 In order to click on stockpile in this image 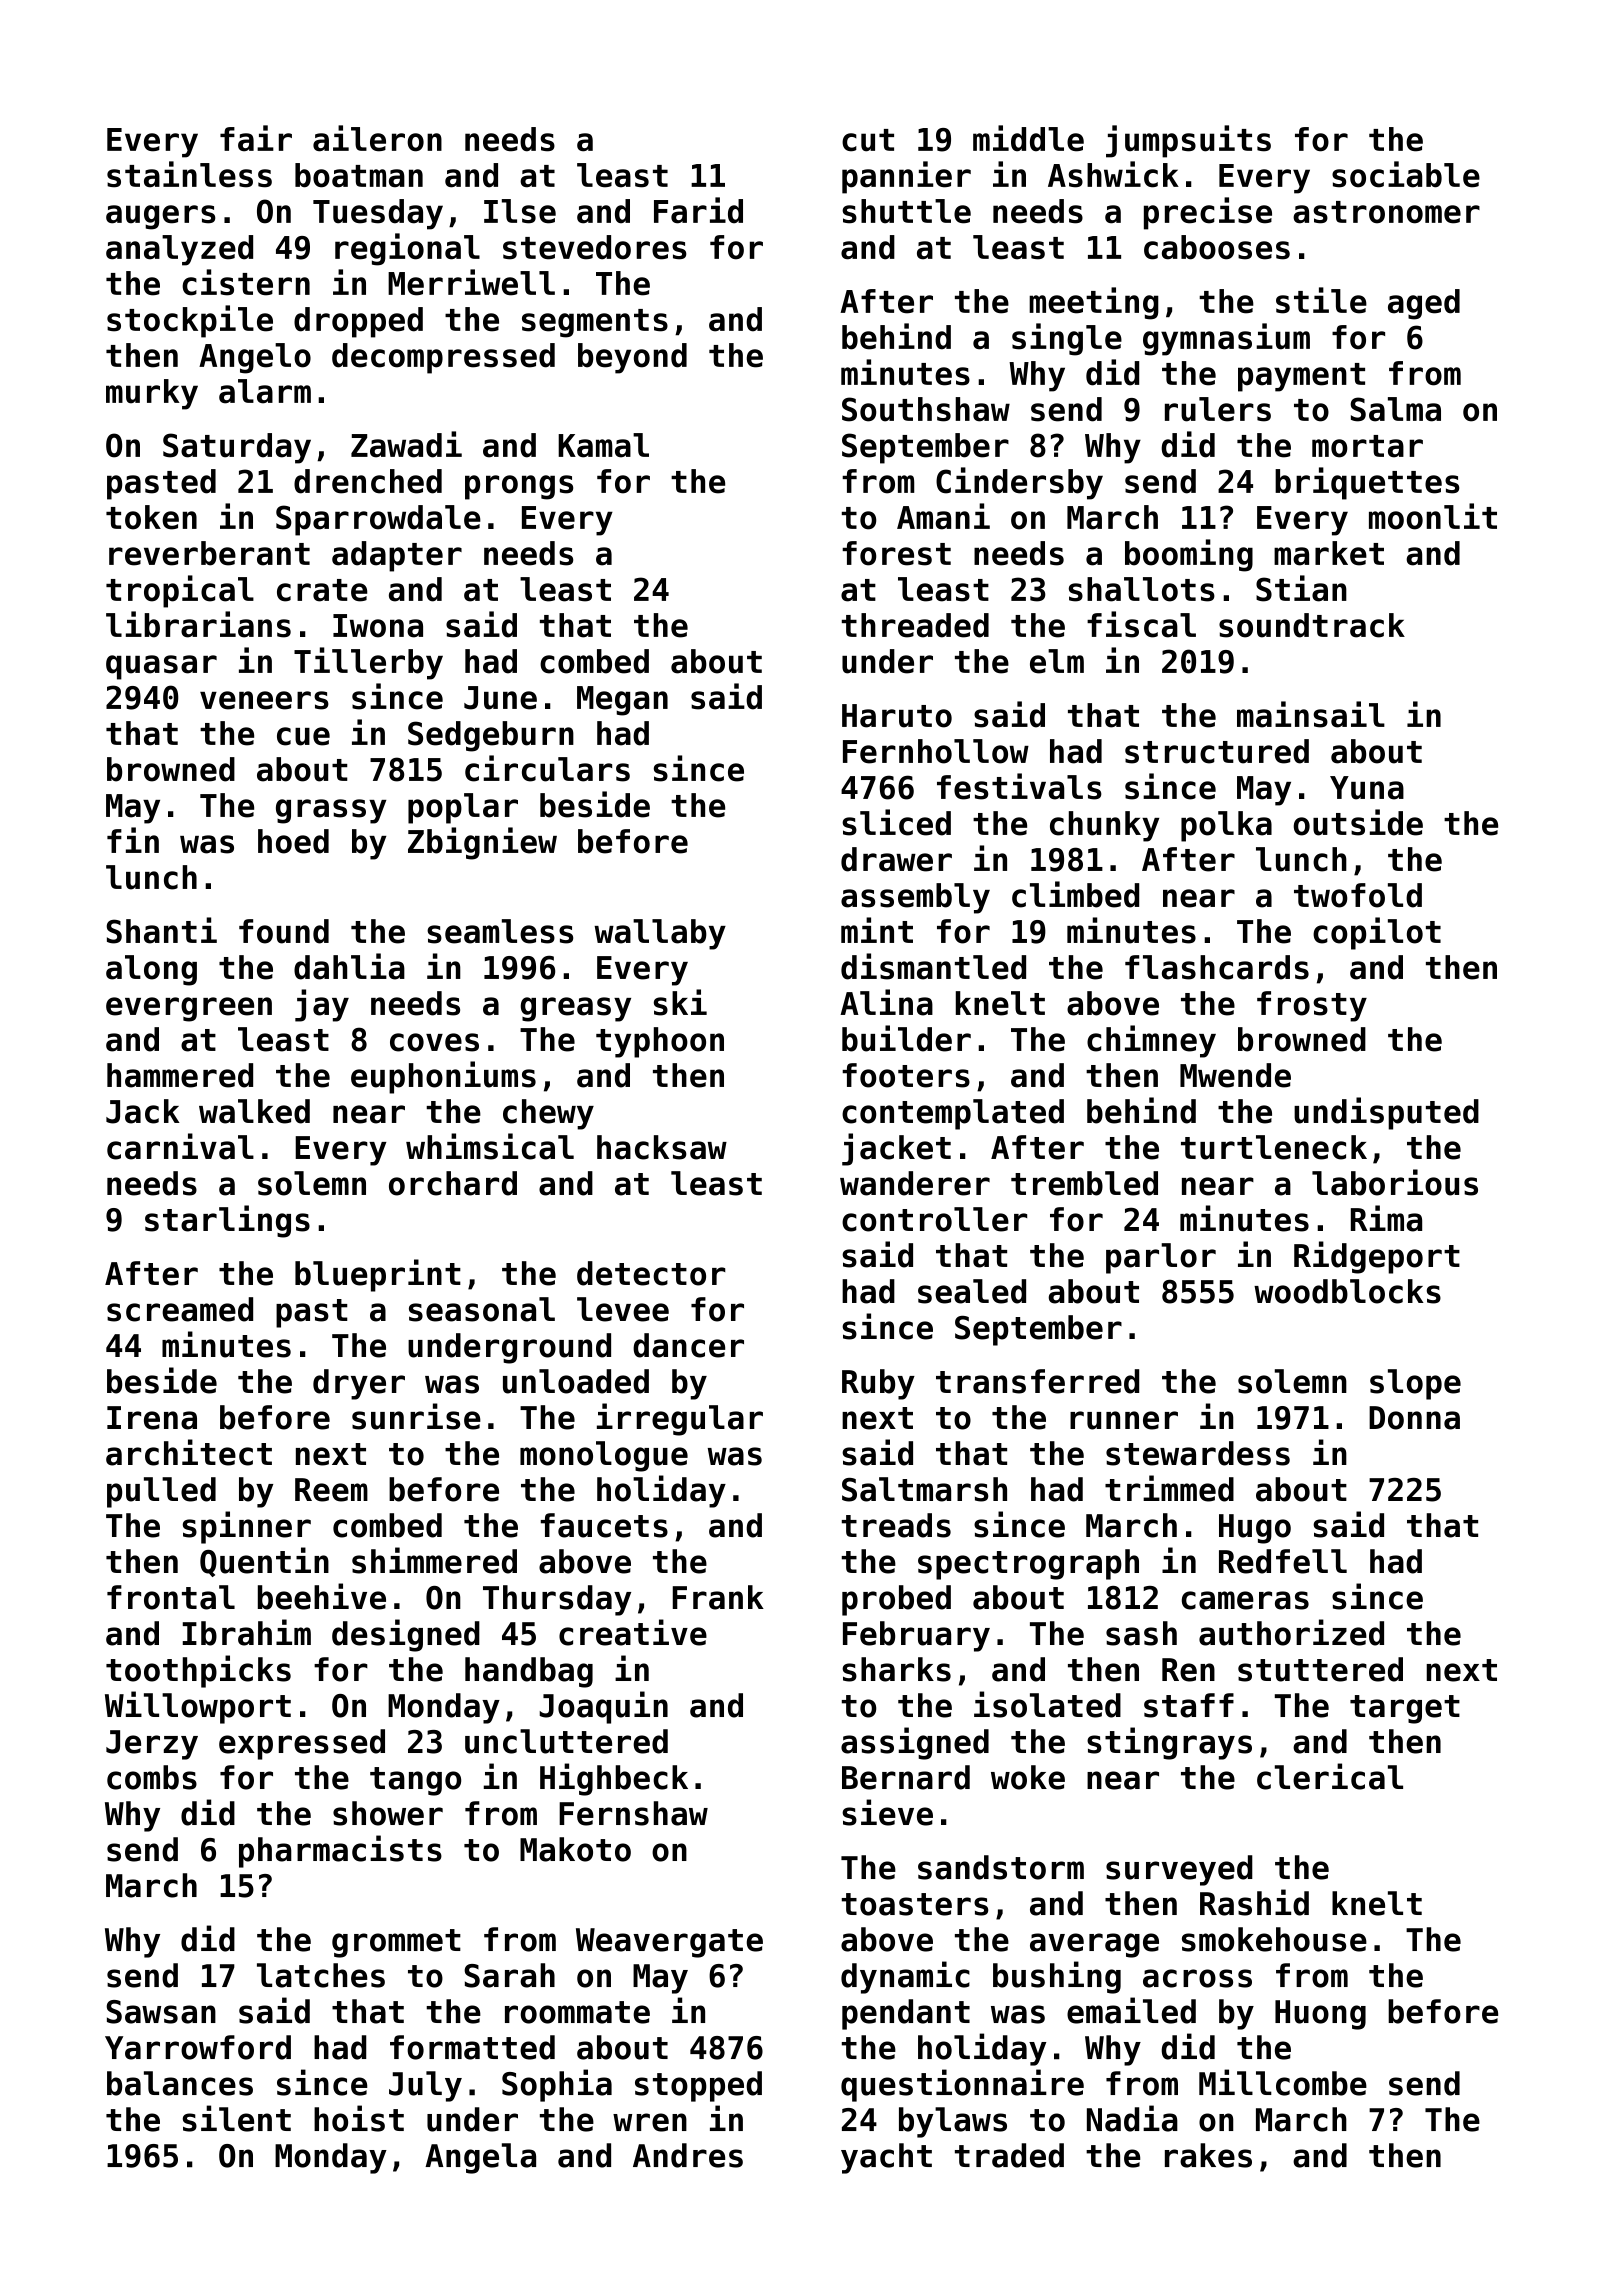, I will do `click(190, 321)`.
